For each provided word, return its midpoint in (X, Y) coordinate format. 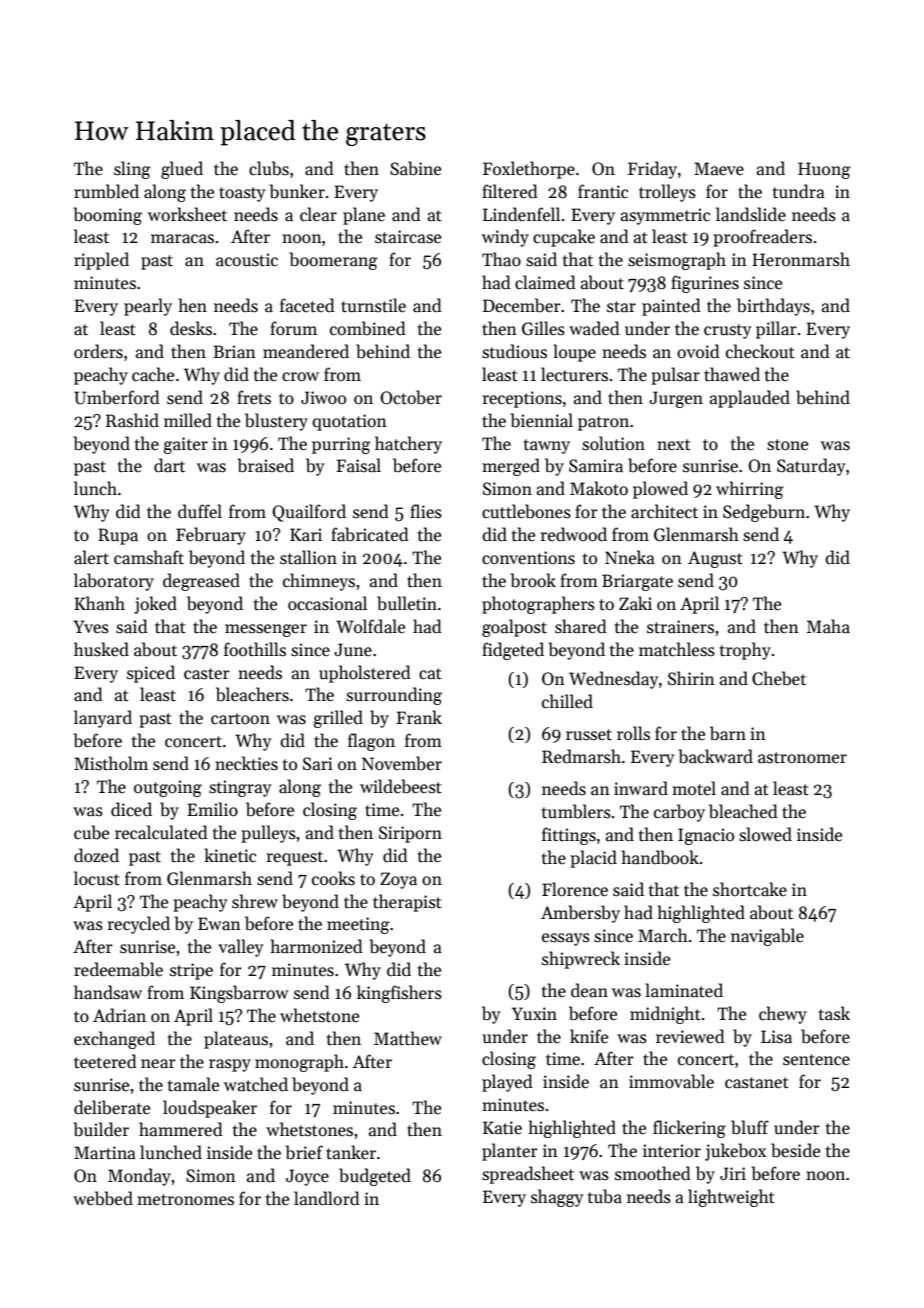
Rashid (132, 420)
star (621, 307)
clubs (269, 168)
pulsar (675, 376)
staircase (408, 237)
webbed (103, 1198)
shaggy (557, 1198)
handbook (660, 857)
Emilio (212, 809)
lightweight (731, 1198)
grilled (338, 719)
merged (511, 467)
